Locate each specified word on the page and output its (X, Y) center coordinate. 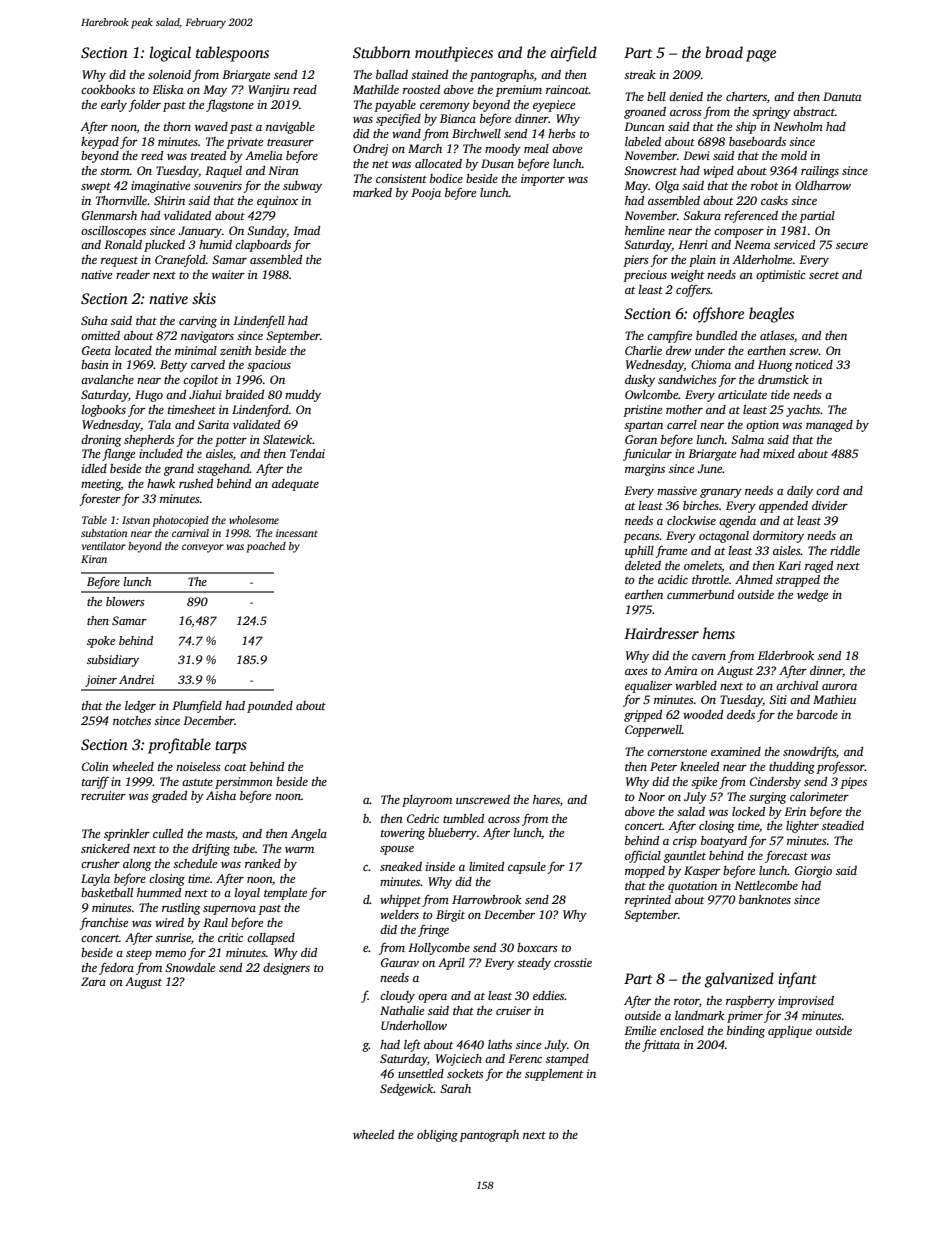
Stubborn (382, 52)
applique (790, 1032)
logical (170, 54)
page (761, 56)
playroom (427, 801)
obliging (437, 1136)
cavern (709, 657)
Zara (93, 981)
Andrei (136, 679)
